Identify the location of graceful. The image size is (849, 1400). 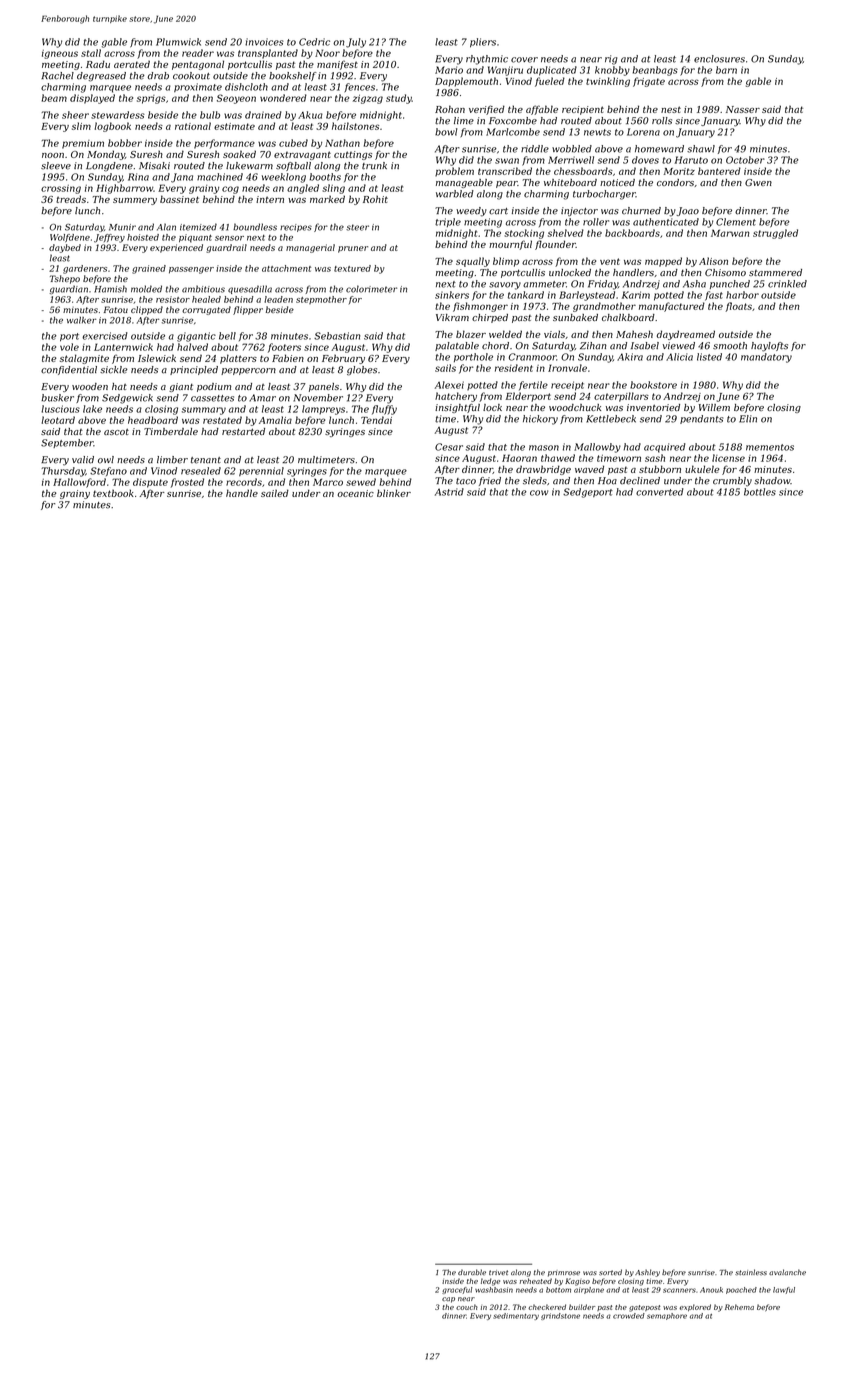
(457, 1290).
